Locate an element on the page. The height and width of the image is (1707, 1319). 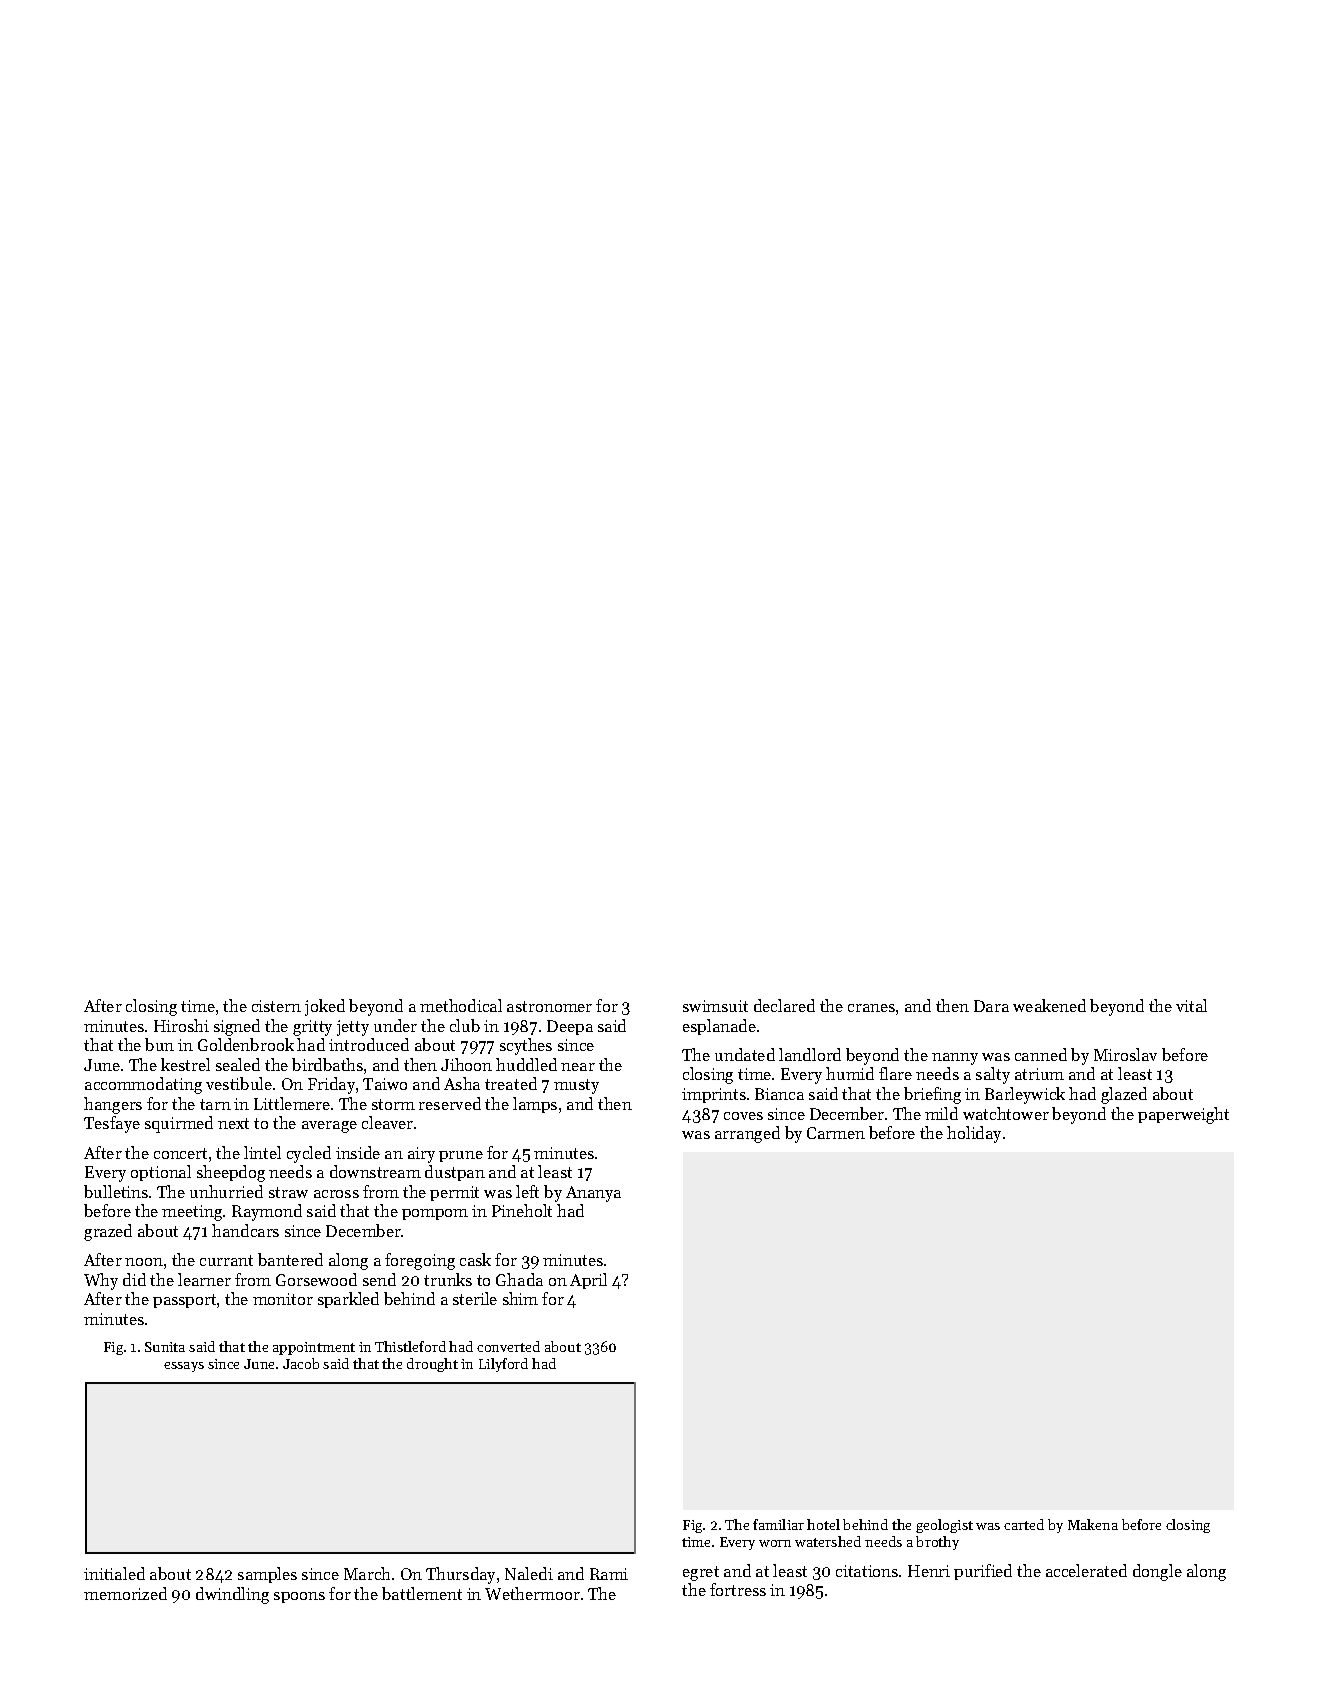
April is located at coordinates (588, 1281).
